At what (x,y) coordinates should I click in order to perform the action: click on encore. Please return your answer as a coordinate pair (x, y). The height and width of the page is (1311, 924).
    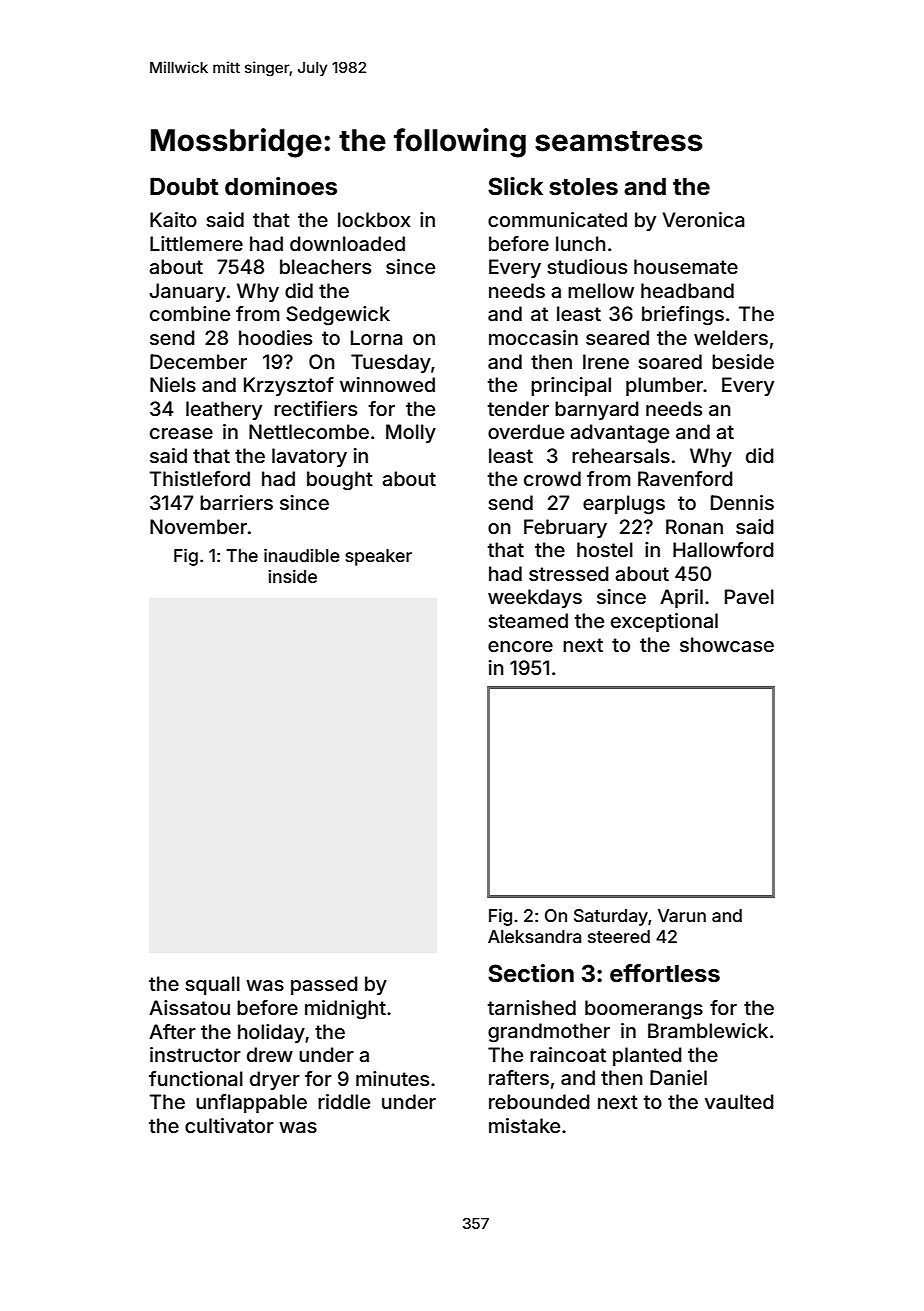
    Looking at the image, I should click on (520, 646).
